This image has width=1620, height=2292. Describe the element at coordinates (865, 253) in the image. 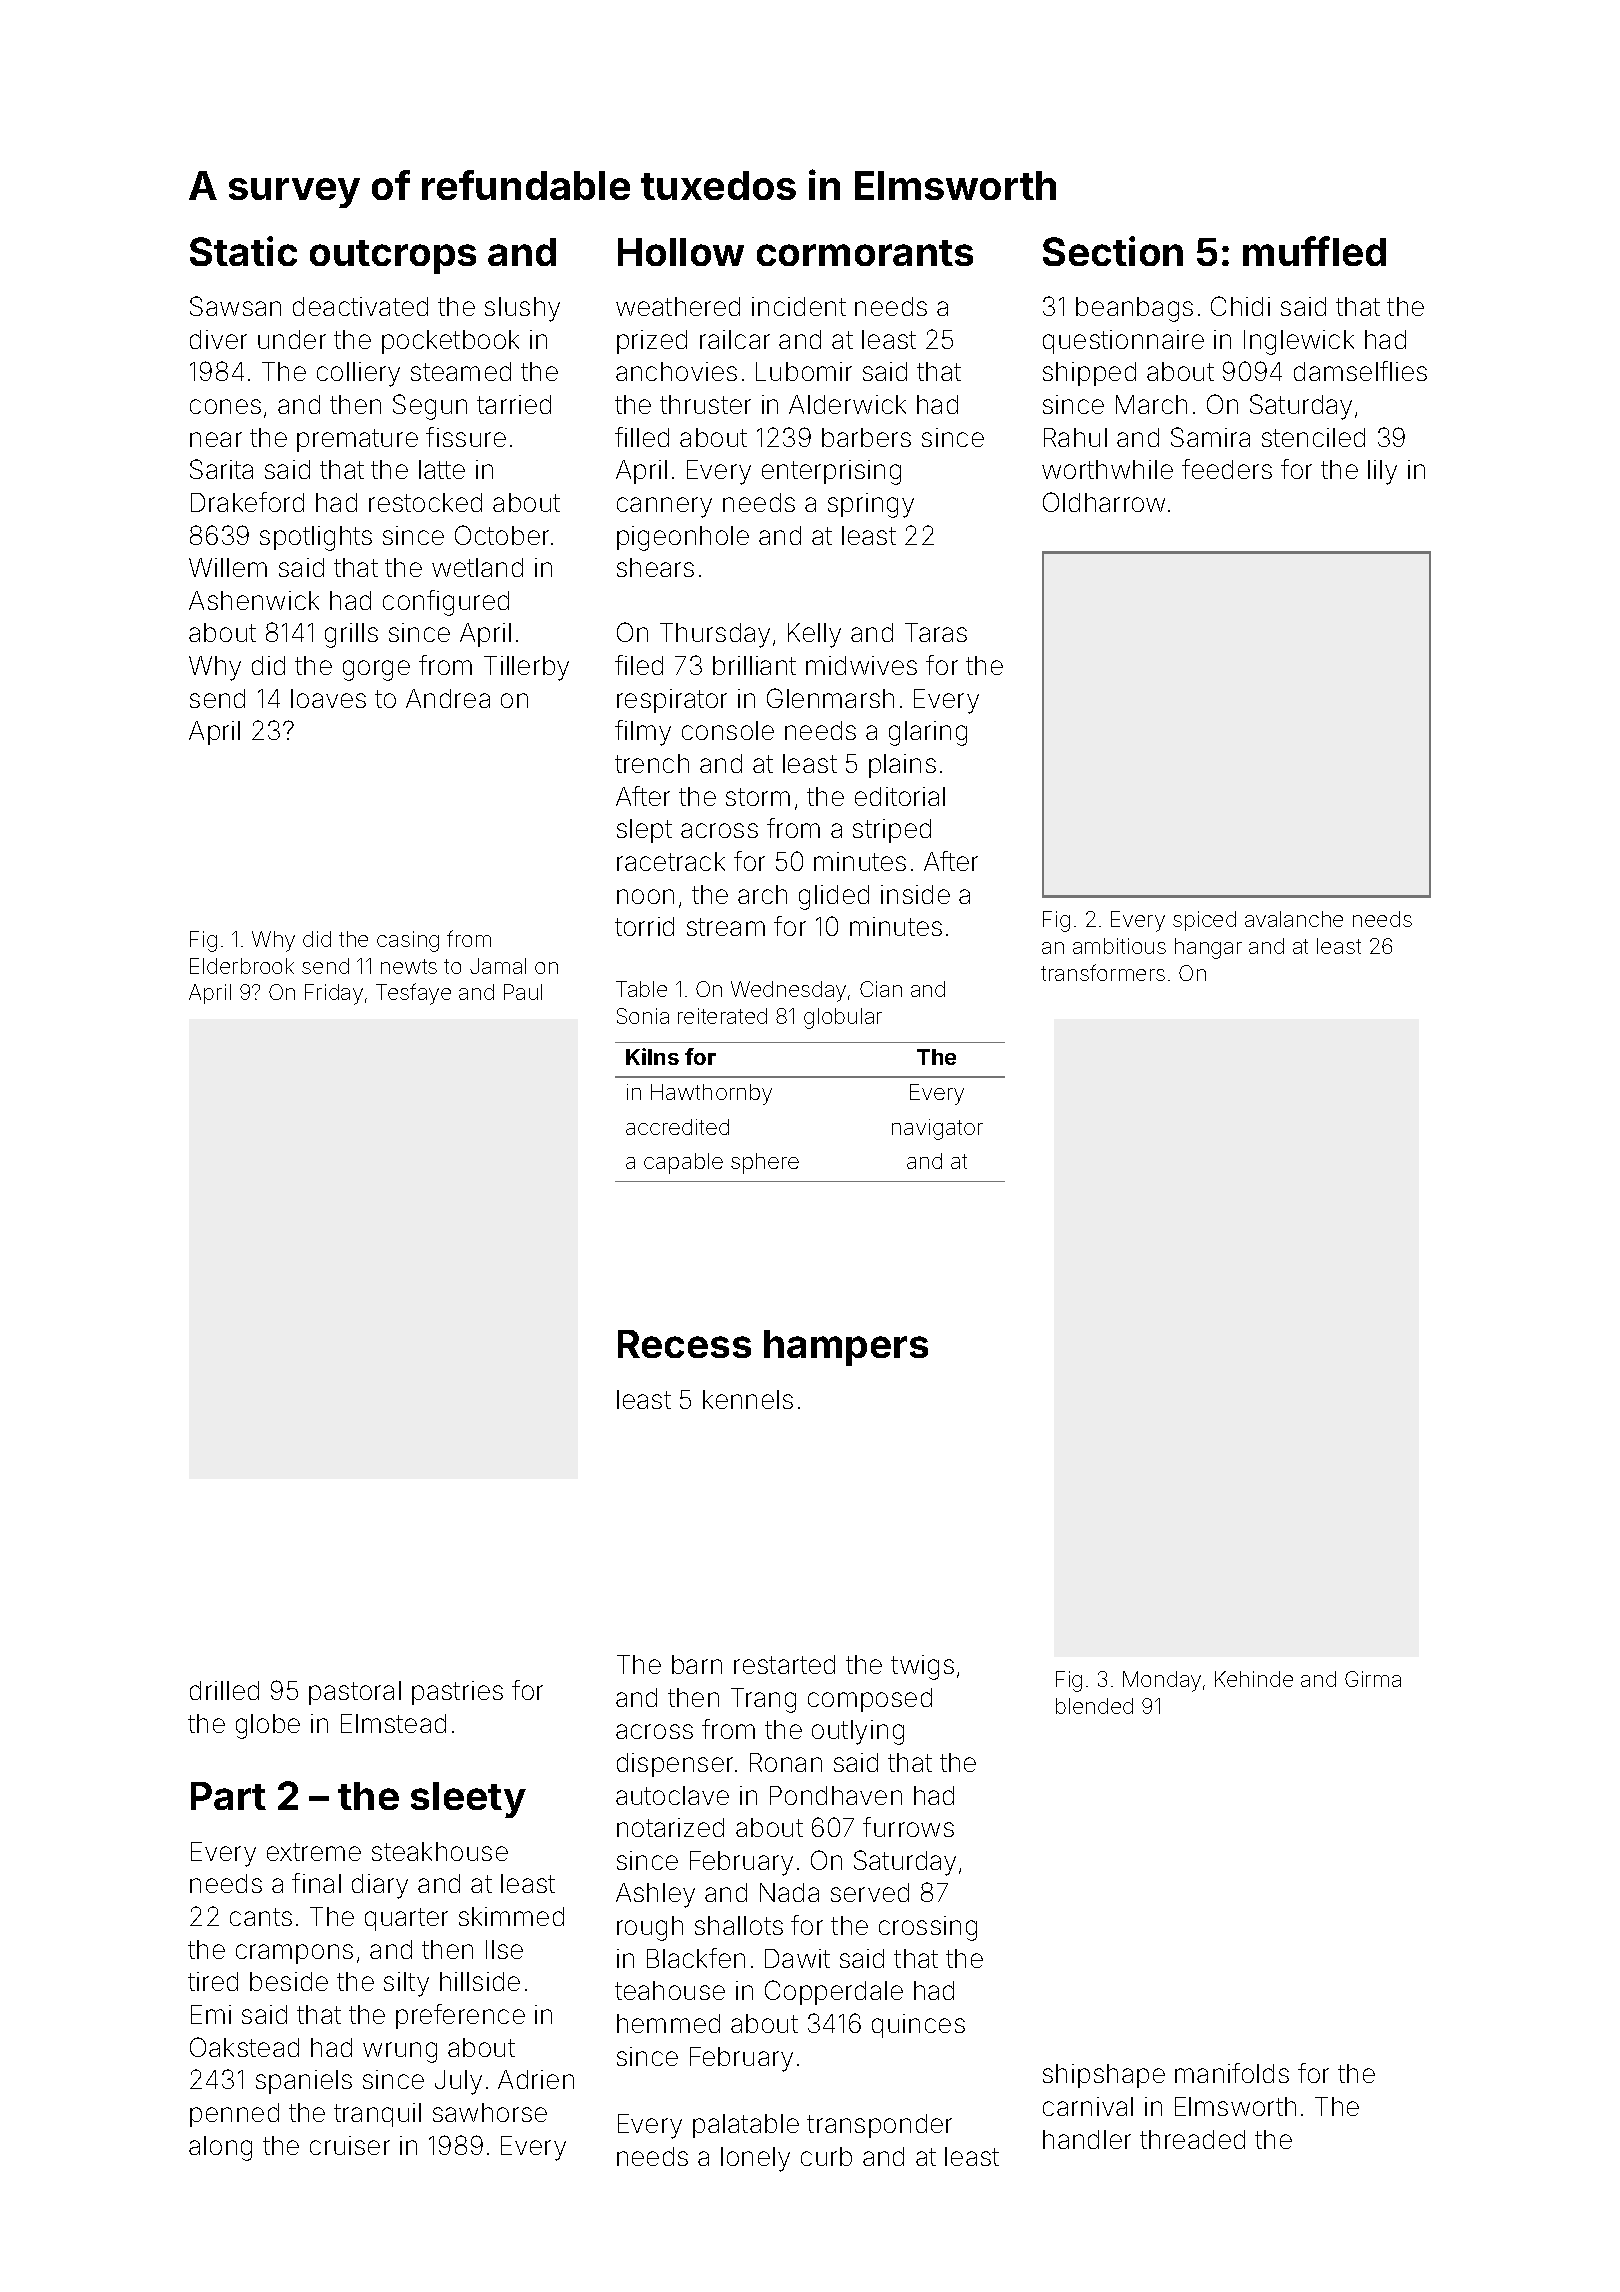

I see `cormorants` at that location.
